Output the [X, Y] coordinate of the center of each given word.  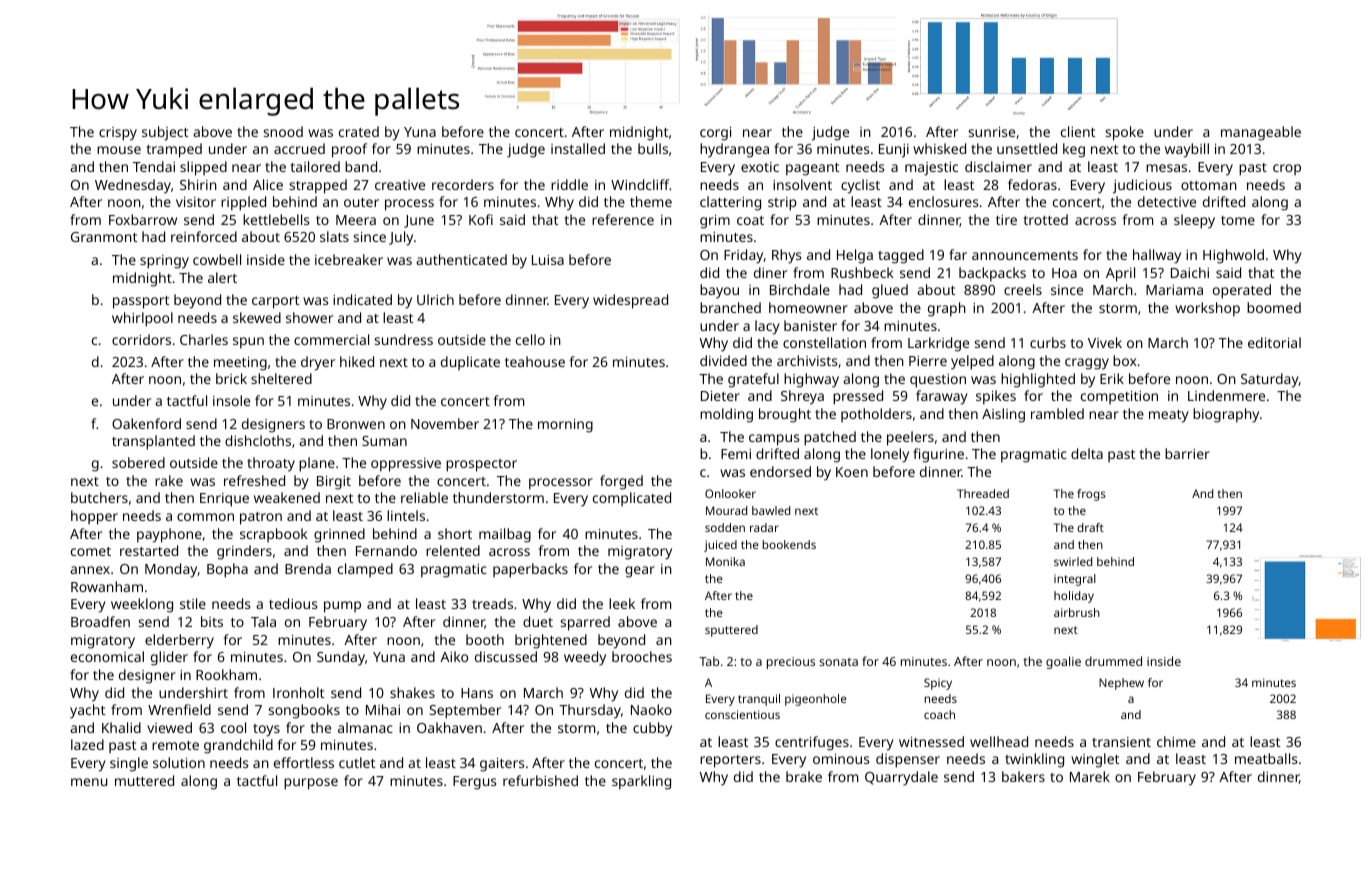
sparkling [641, 782]
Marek [1090, 776]
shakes [412, 692]
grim [715, 222]
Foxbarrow [143, 219]
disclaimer [998, 166]
